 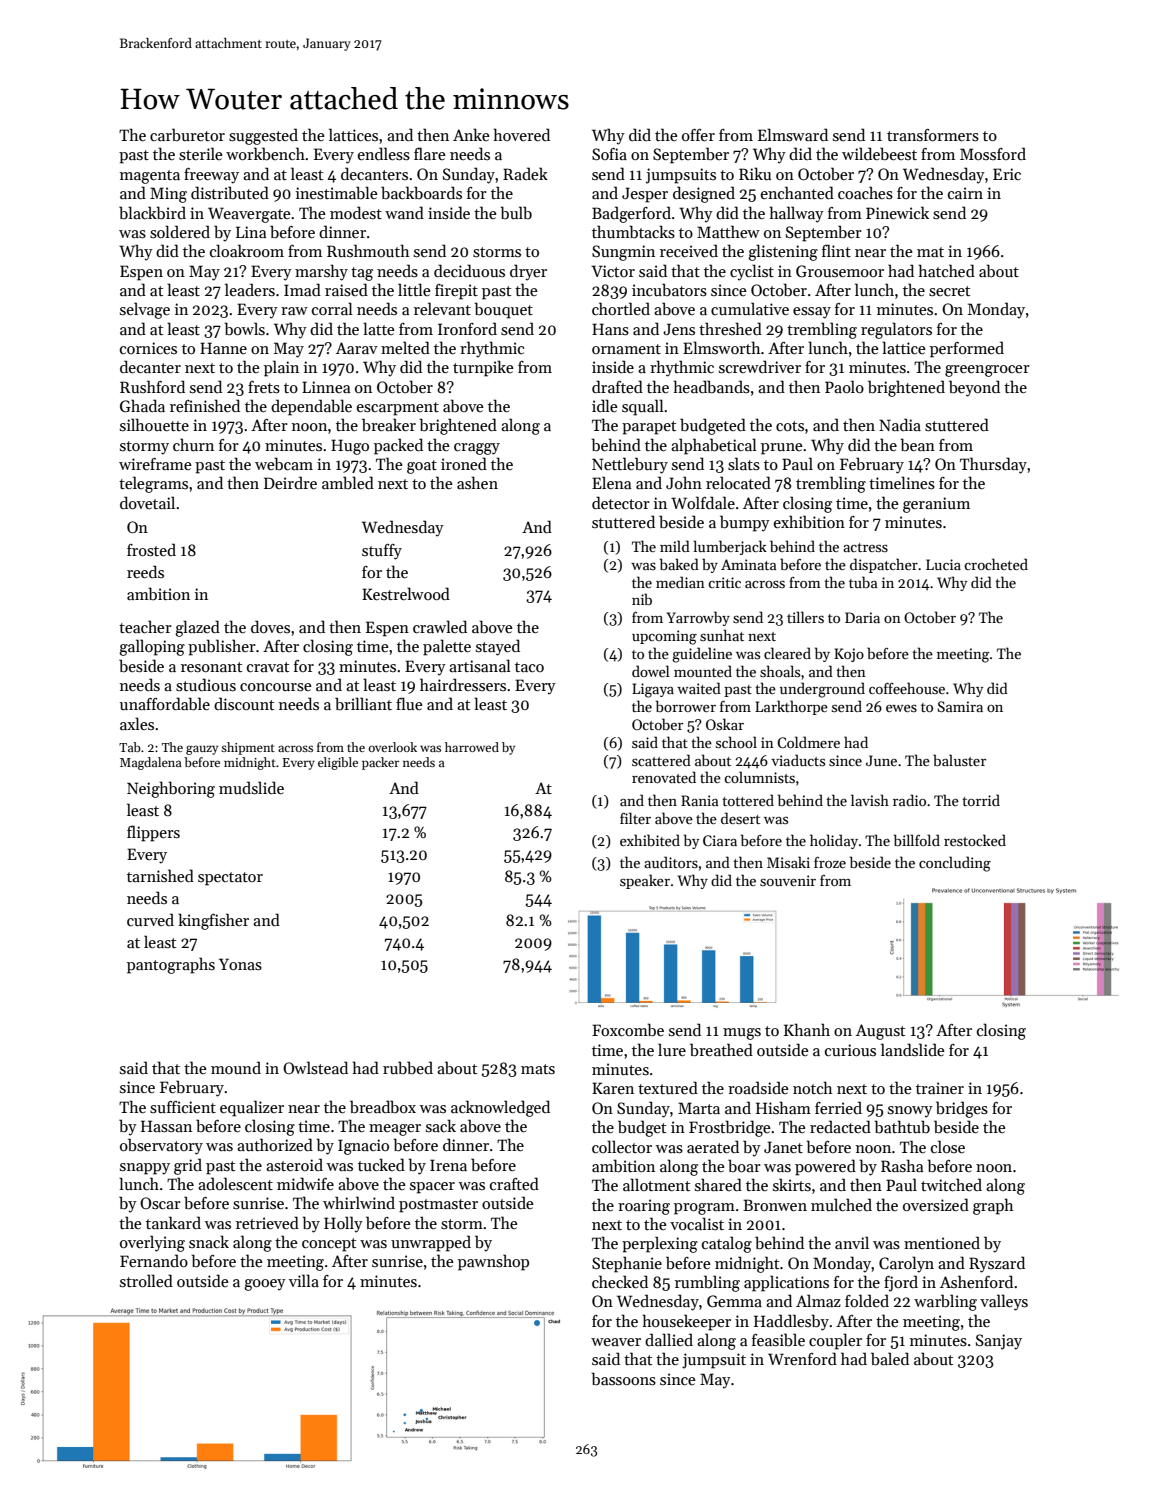 I want to click on exhibition, so click(x=809, y=522).
